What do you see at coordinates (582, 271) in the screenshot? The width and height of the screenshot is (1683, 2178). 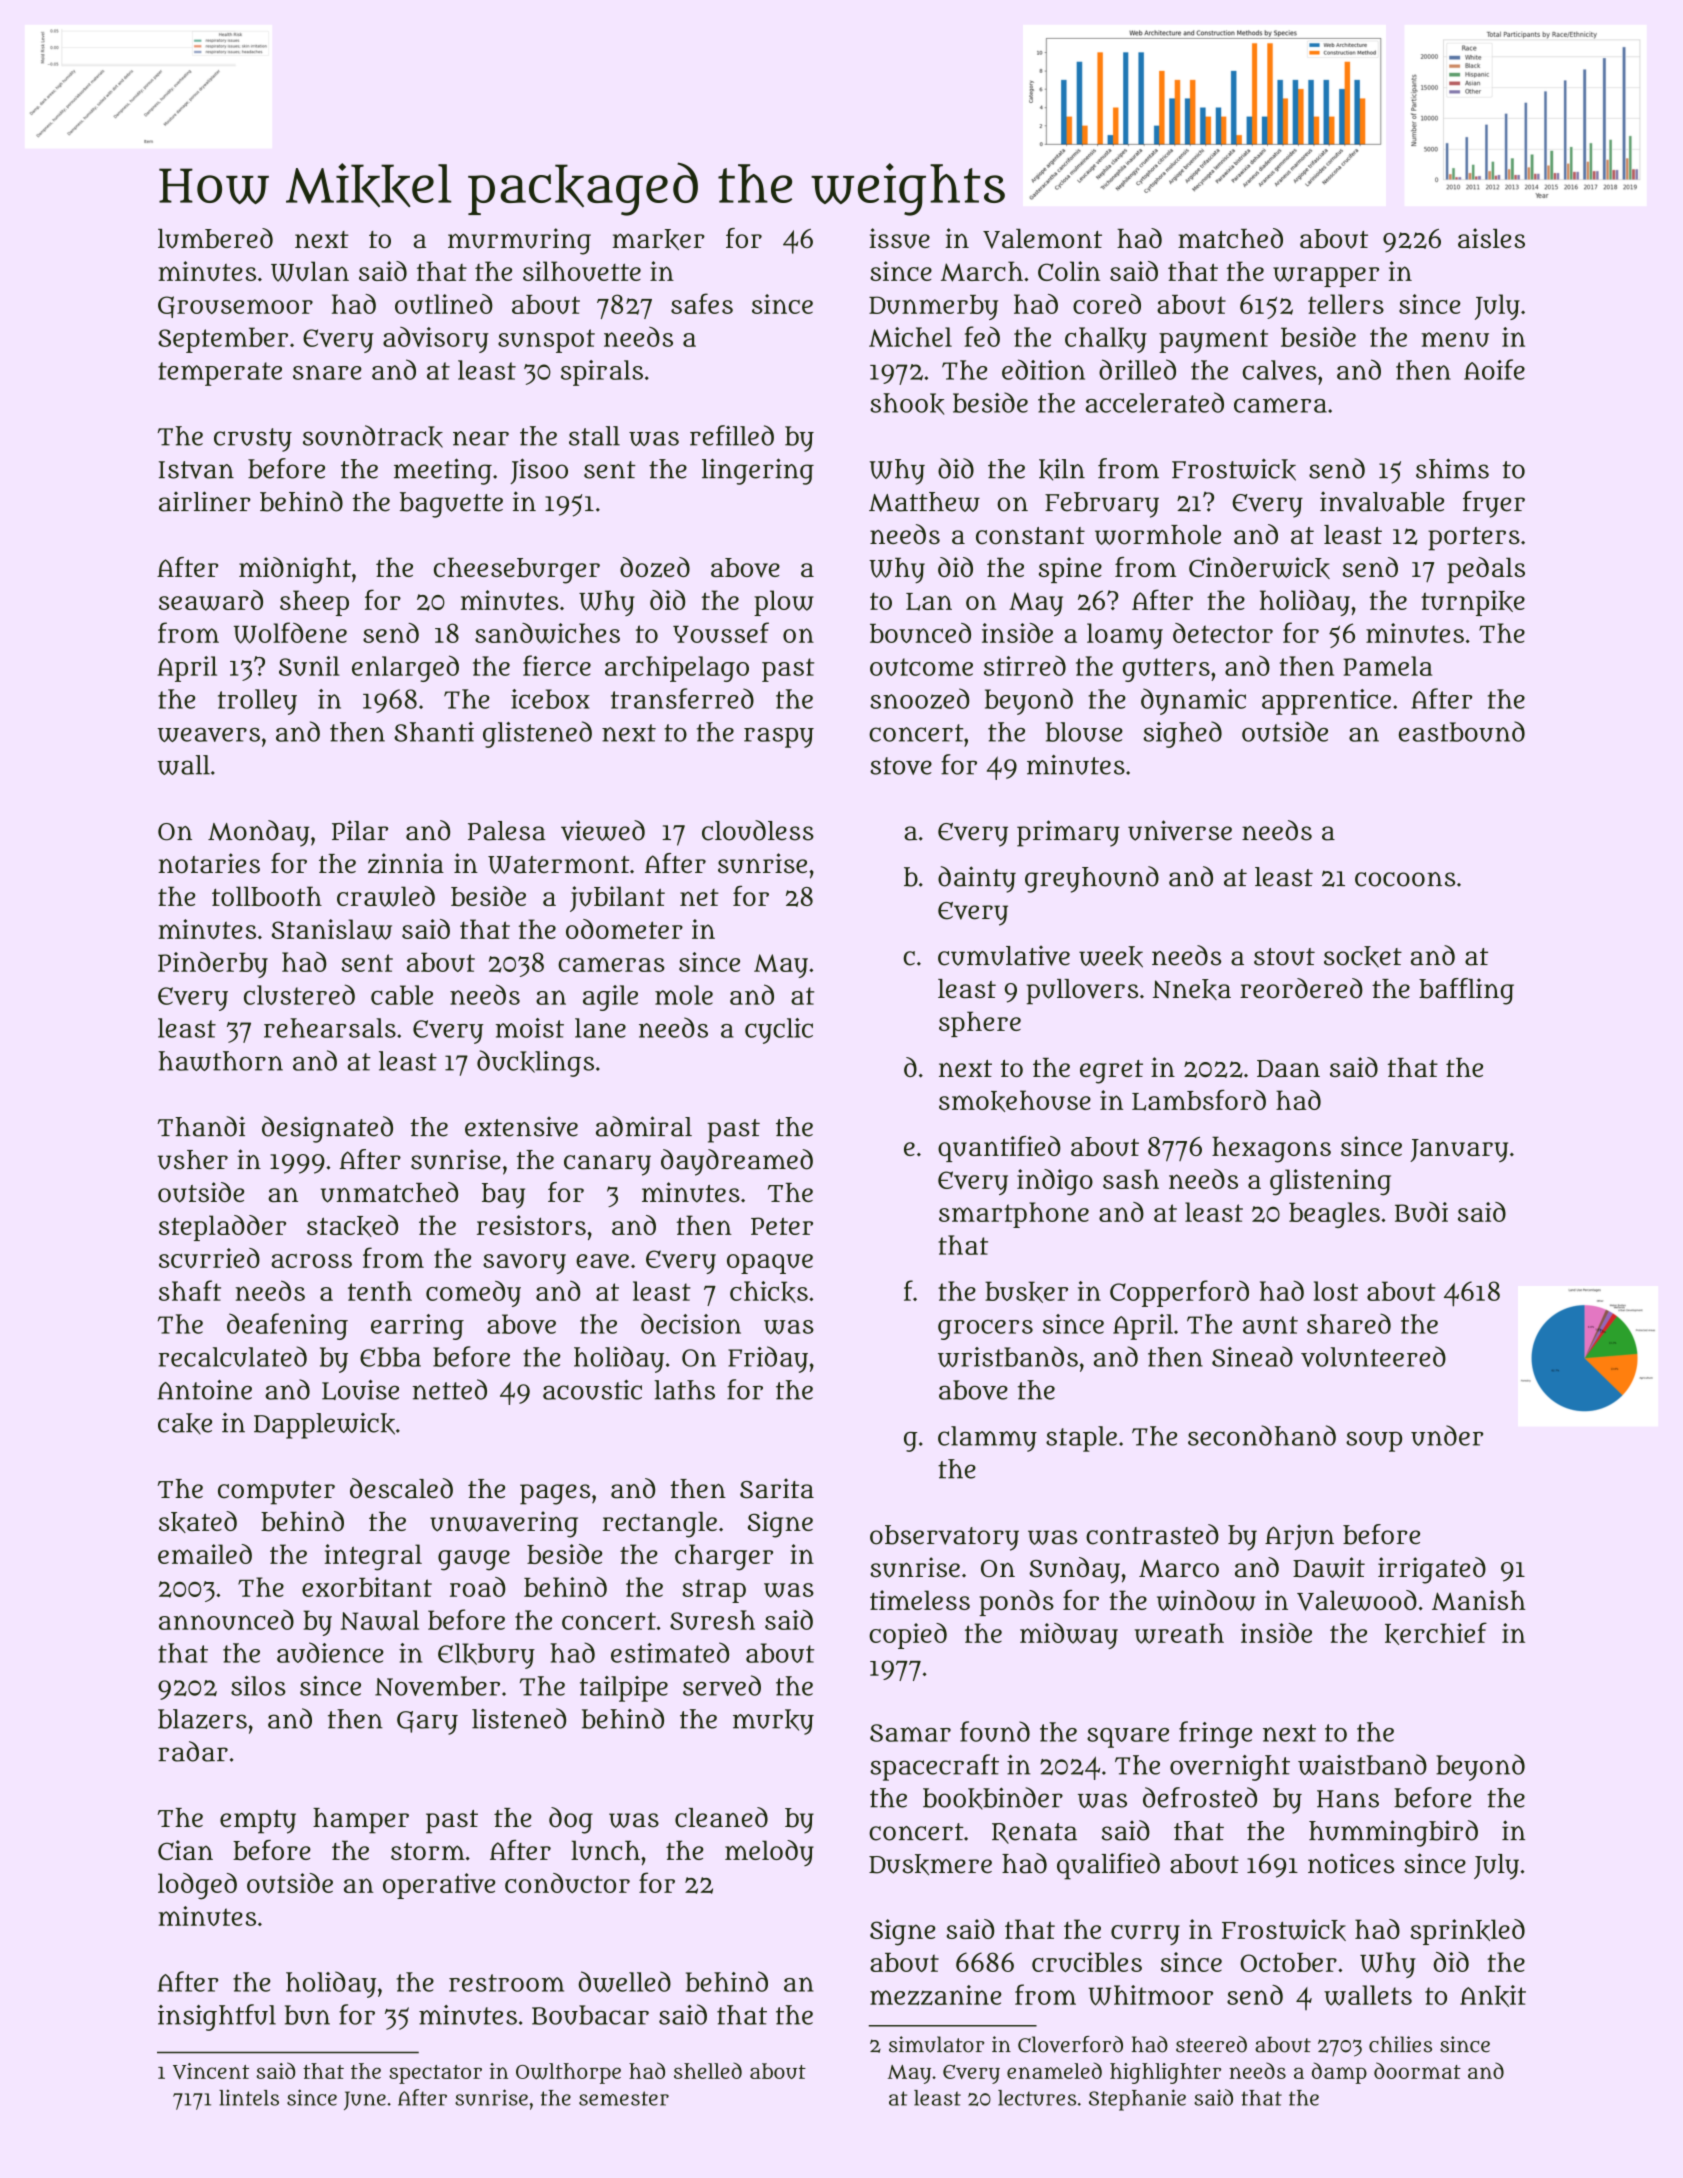 I see `silhouette` at bounding box center [582, 271].
